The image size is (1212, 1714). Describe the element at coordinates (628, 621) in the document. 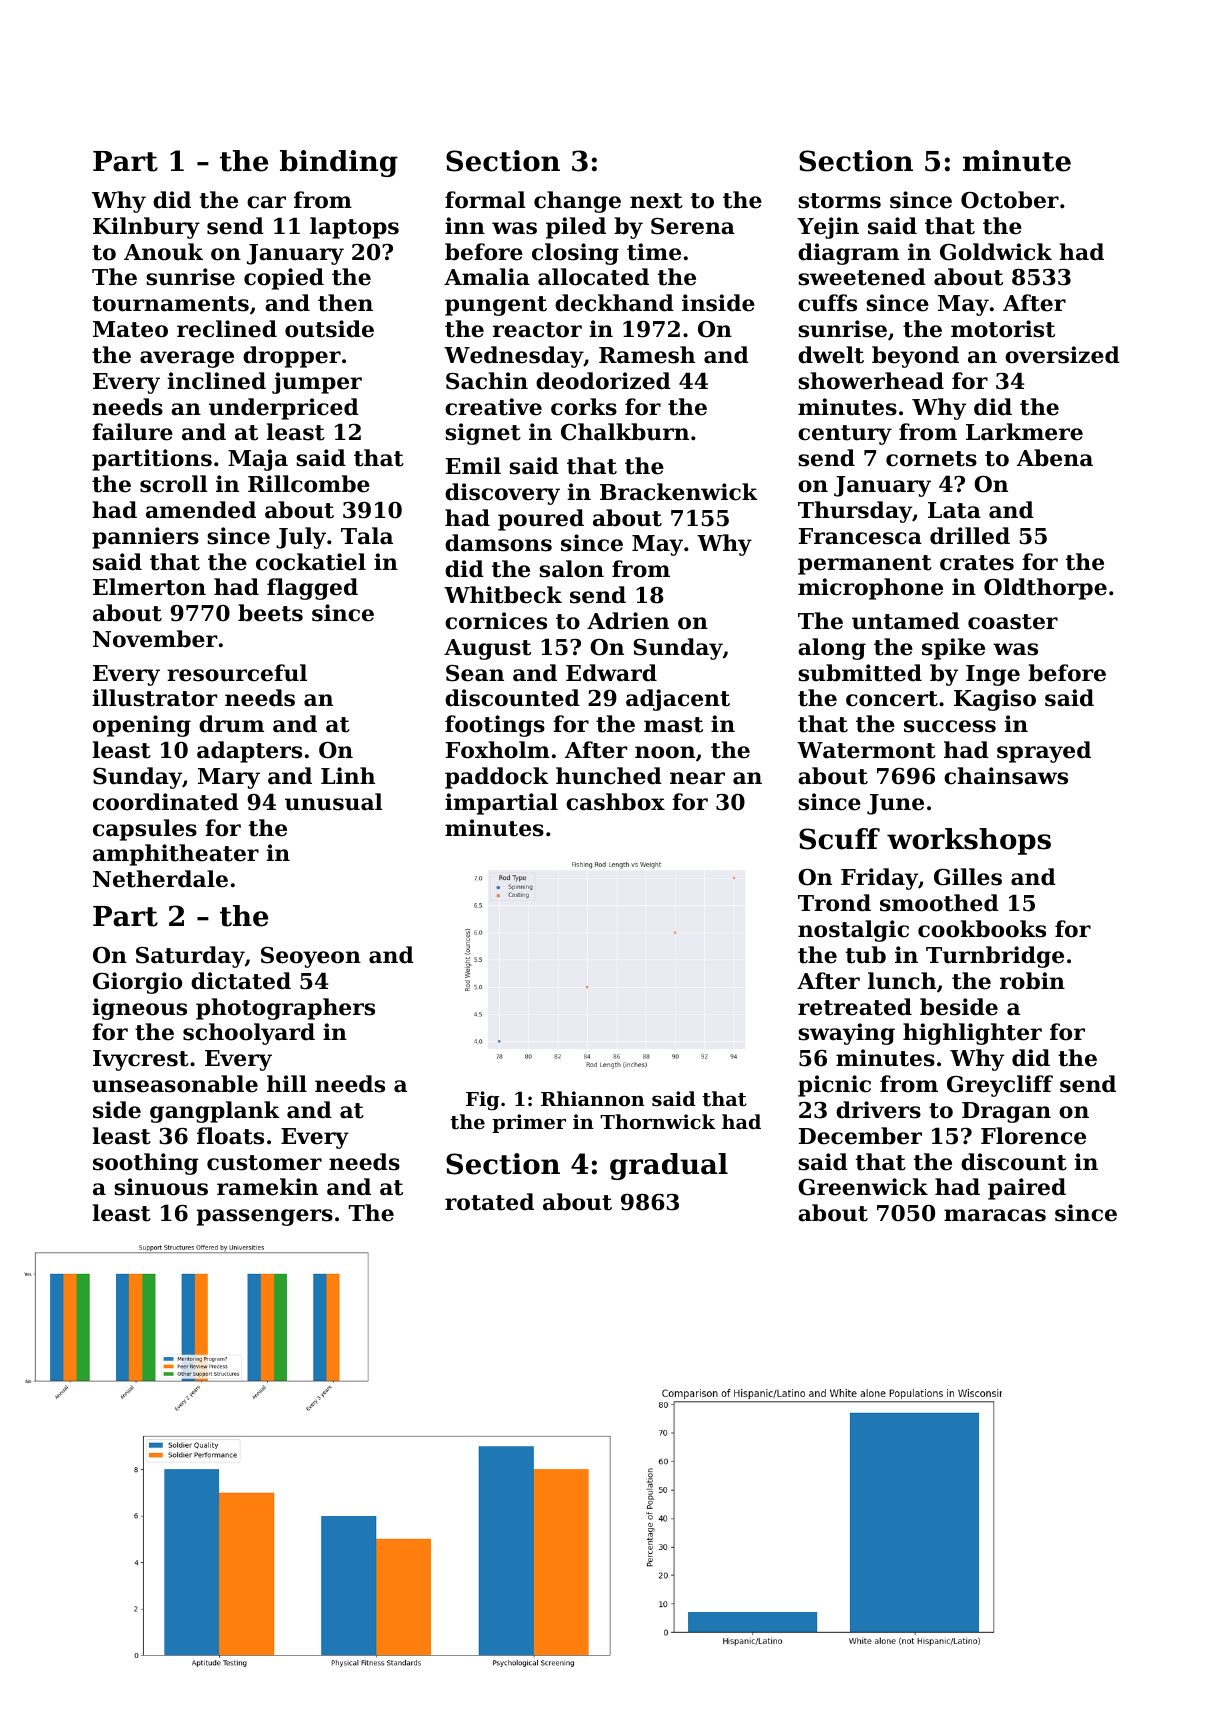

I see `Adrien` at that location.
